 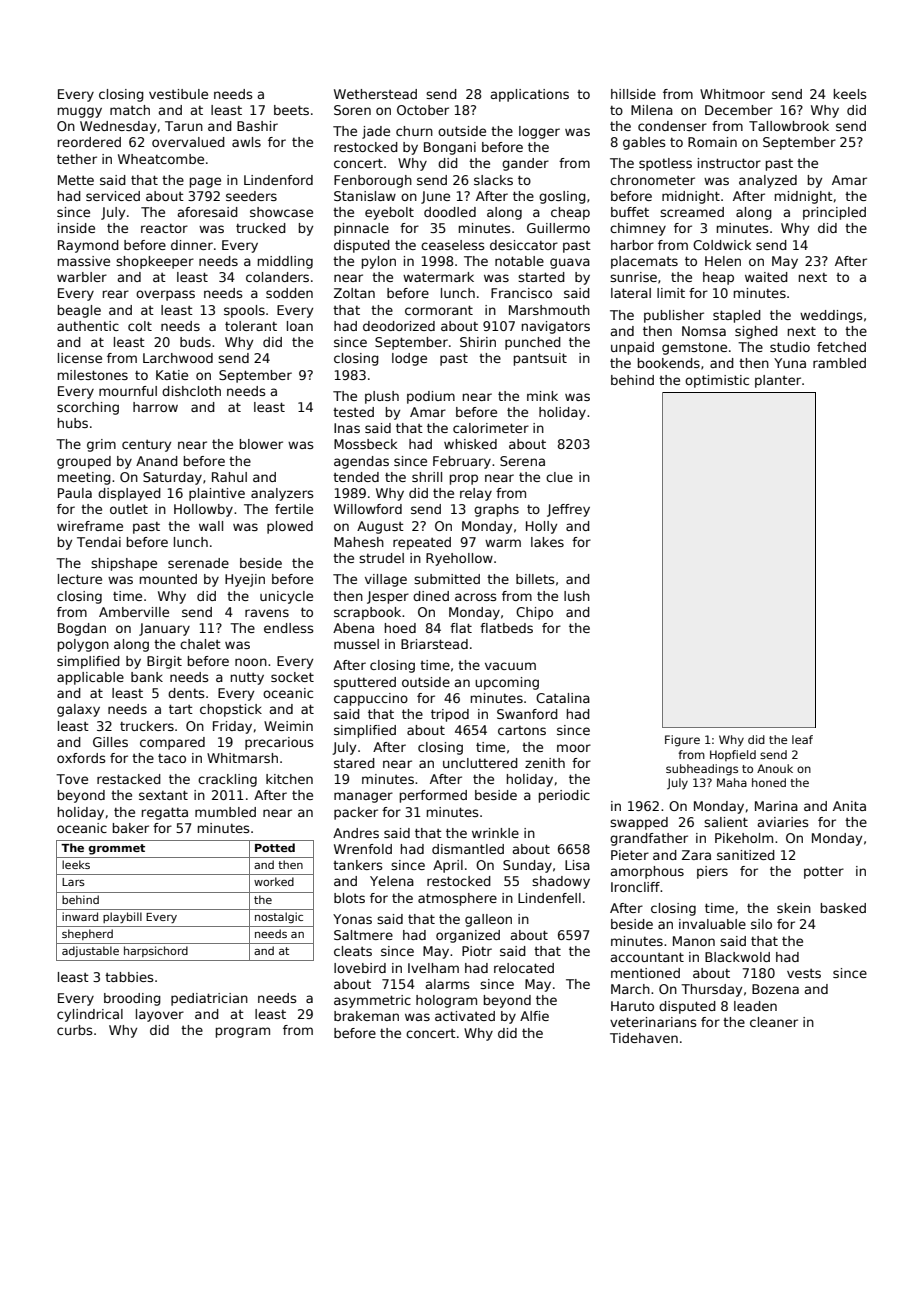 What do you see at coordinates (81, 758) in the screenshot?
I see `oxfords` at bounding box center [81, 758].
